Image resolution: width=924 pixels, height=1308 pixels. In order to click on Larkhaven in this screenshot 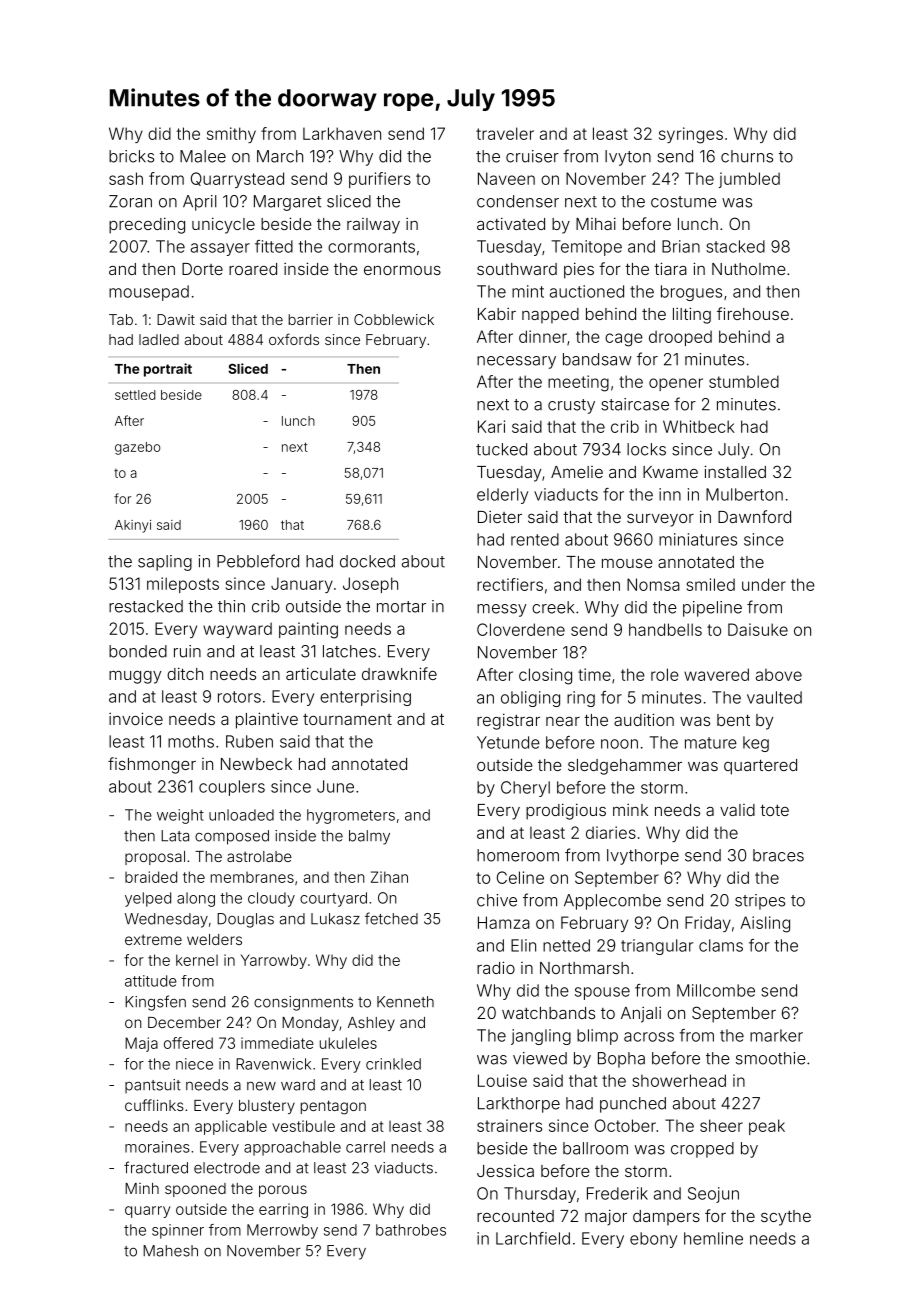, I will do `click(342, 133)`.
